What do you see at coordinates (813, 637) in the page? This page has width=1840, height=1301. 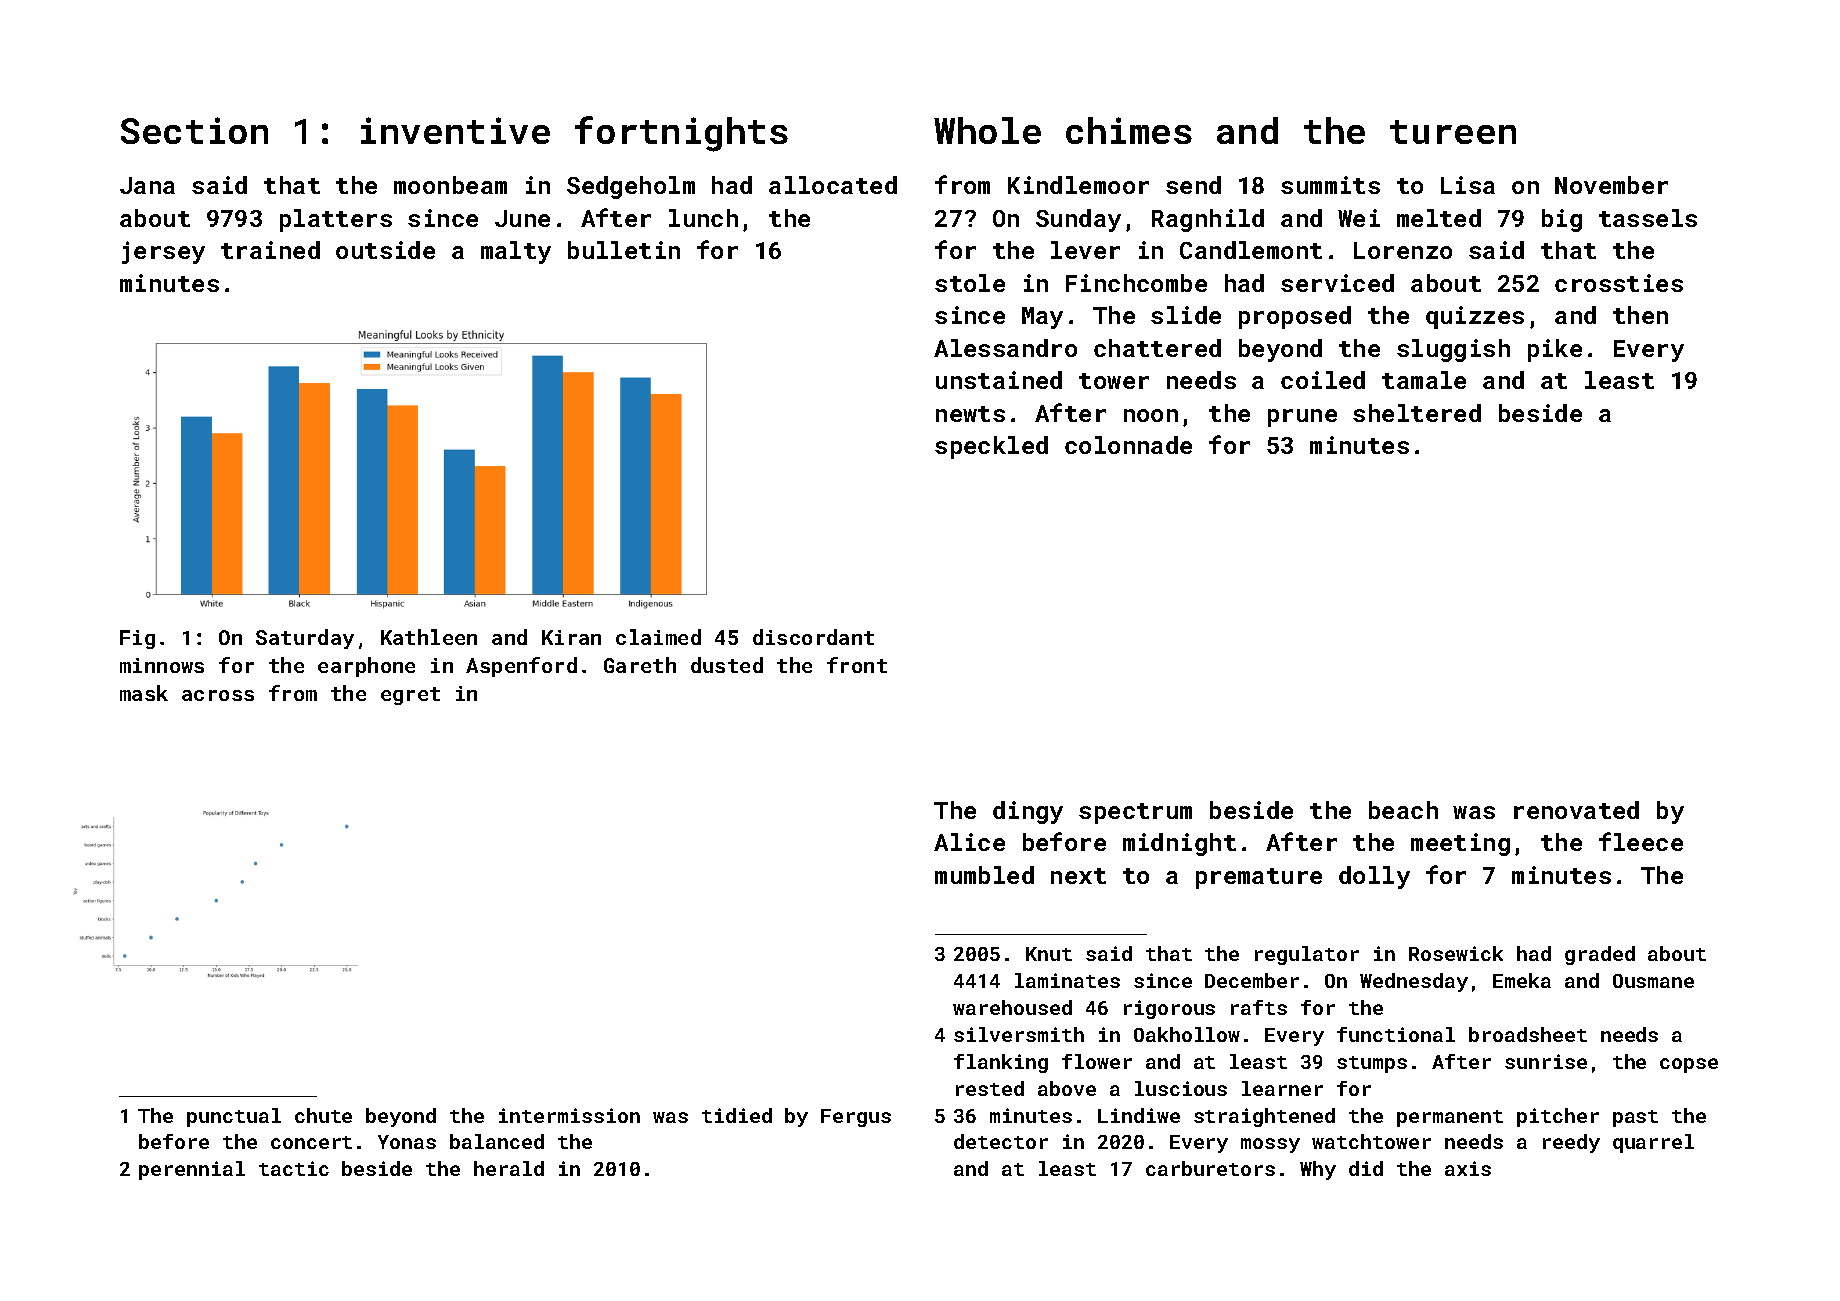 I see `discordant` at bounding box center [813, 637].
